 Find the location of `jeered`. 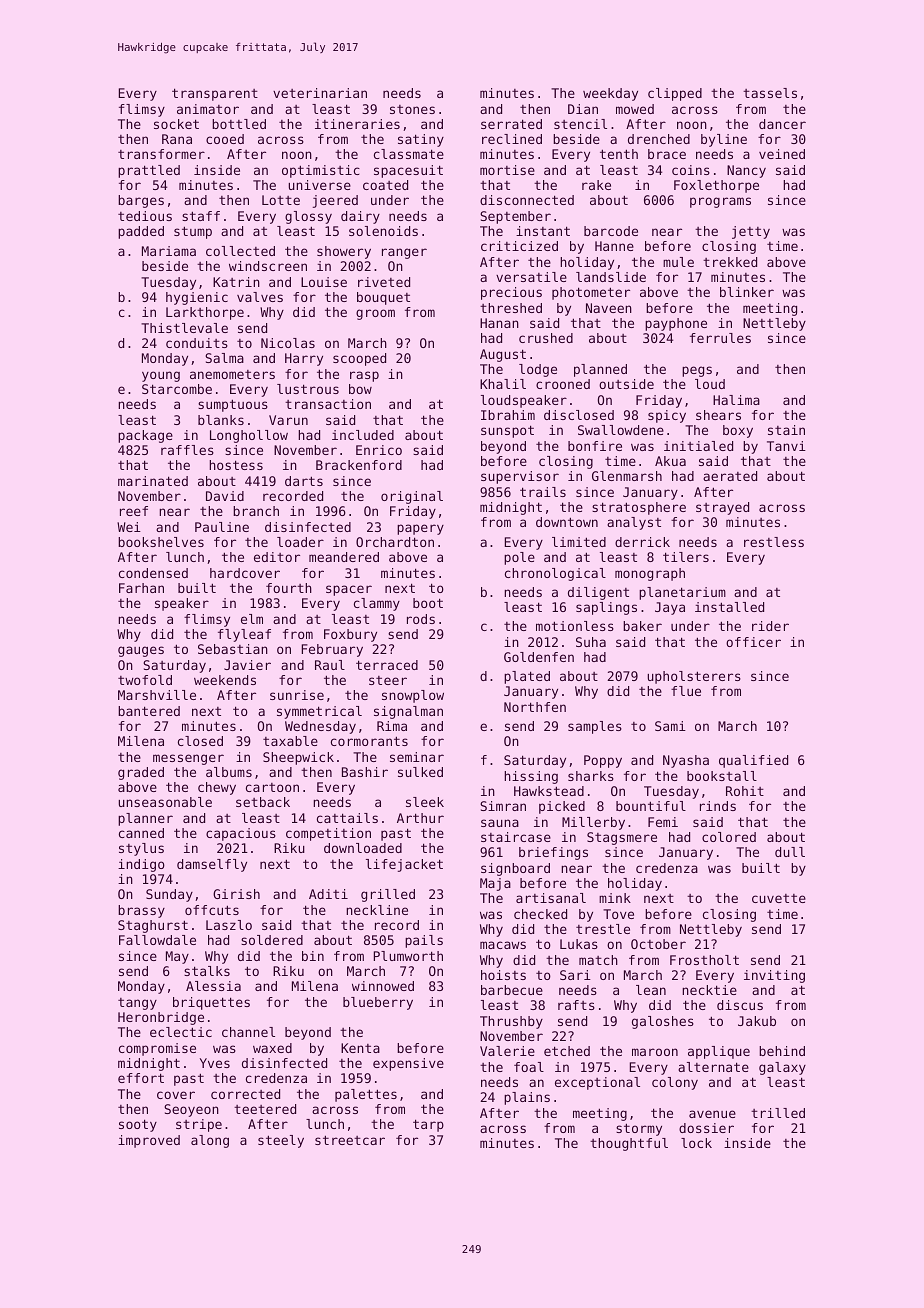

jeered is located at coordinates (335, 201).
